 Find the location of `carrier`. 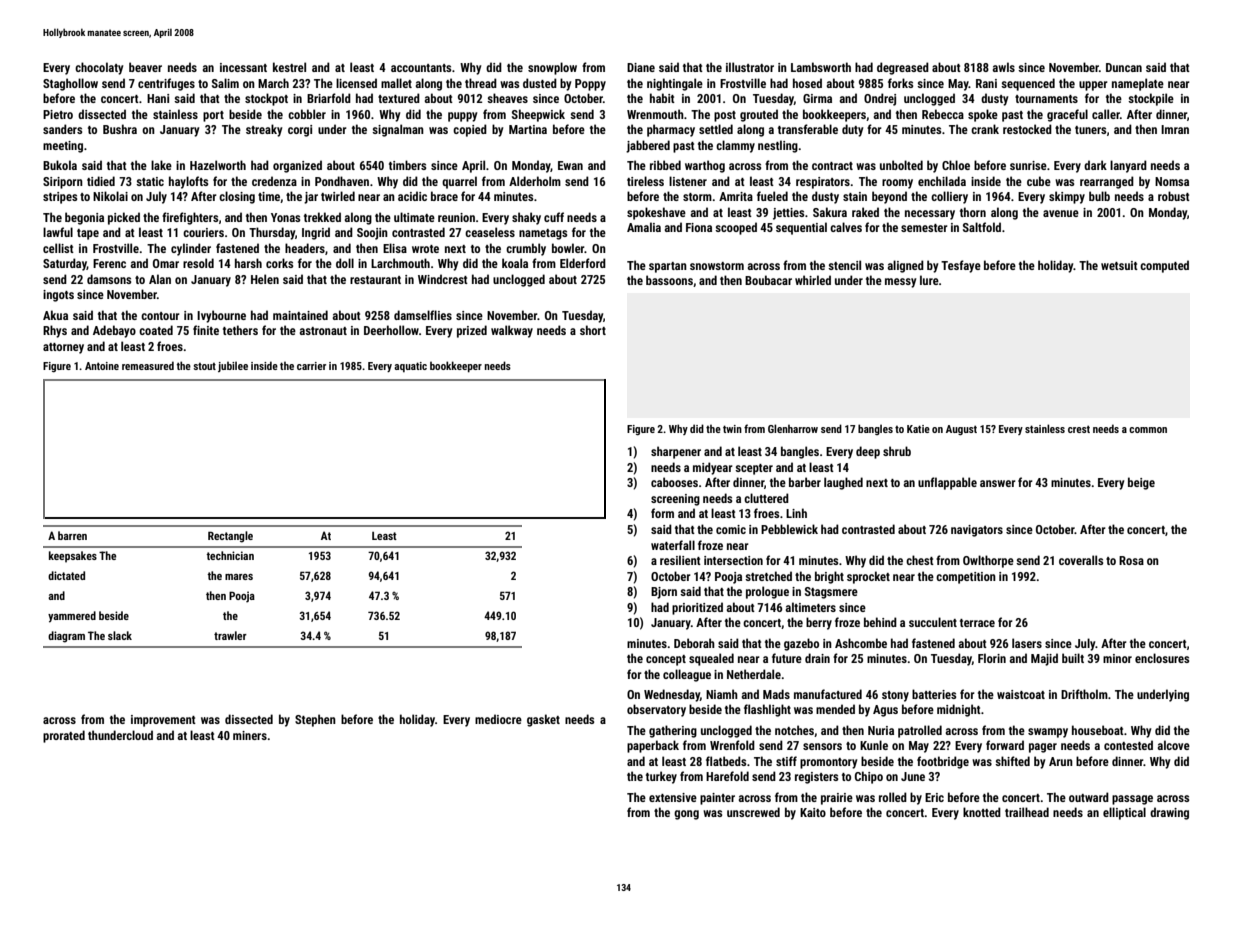

carrier is located at coordinates (311, 366).
